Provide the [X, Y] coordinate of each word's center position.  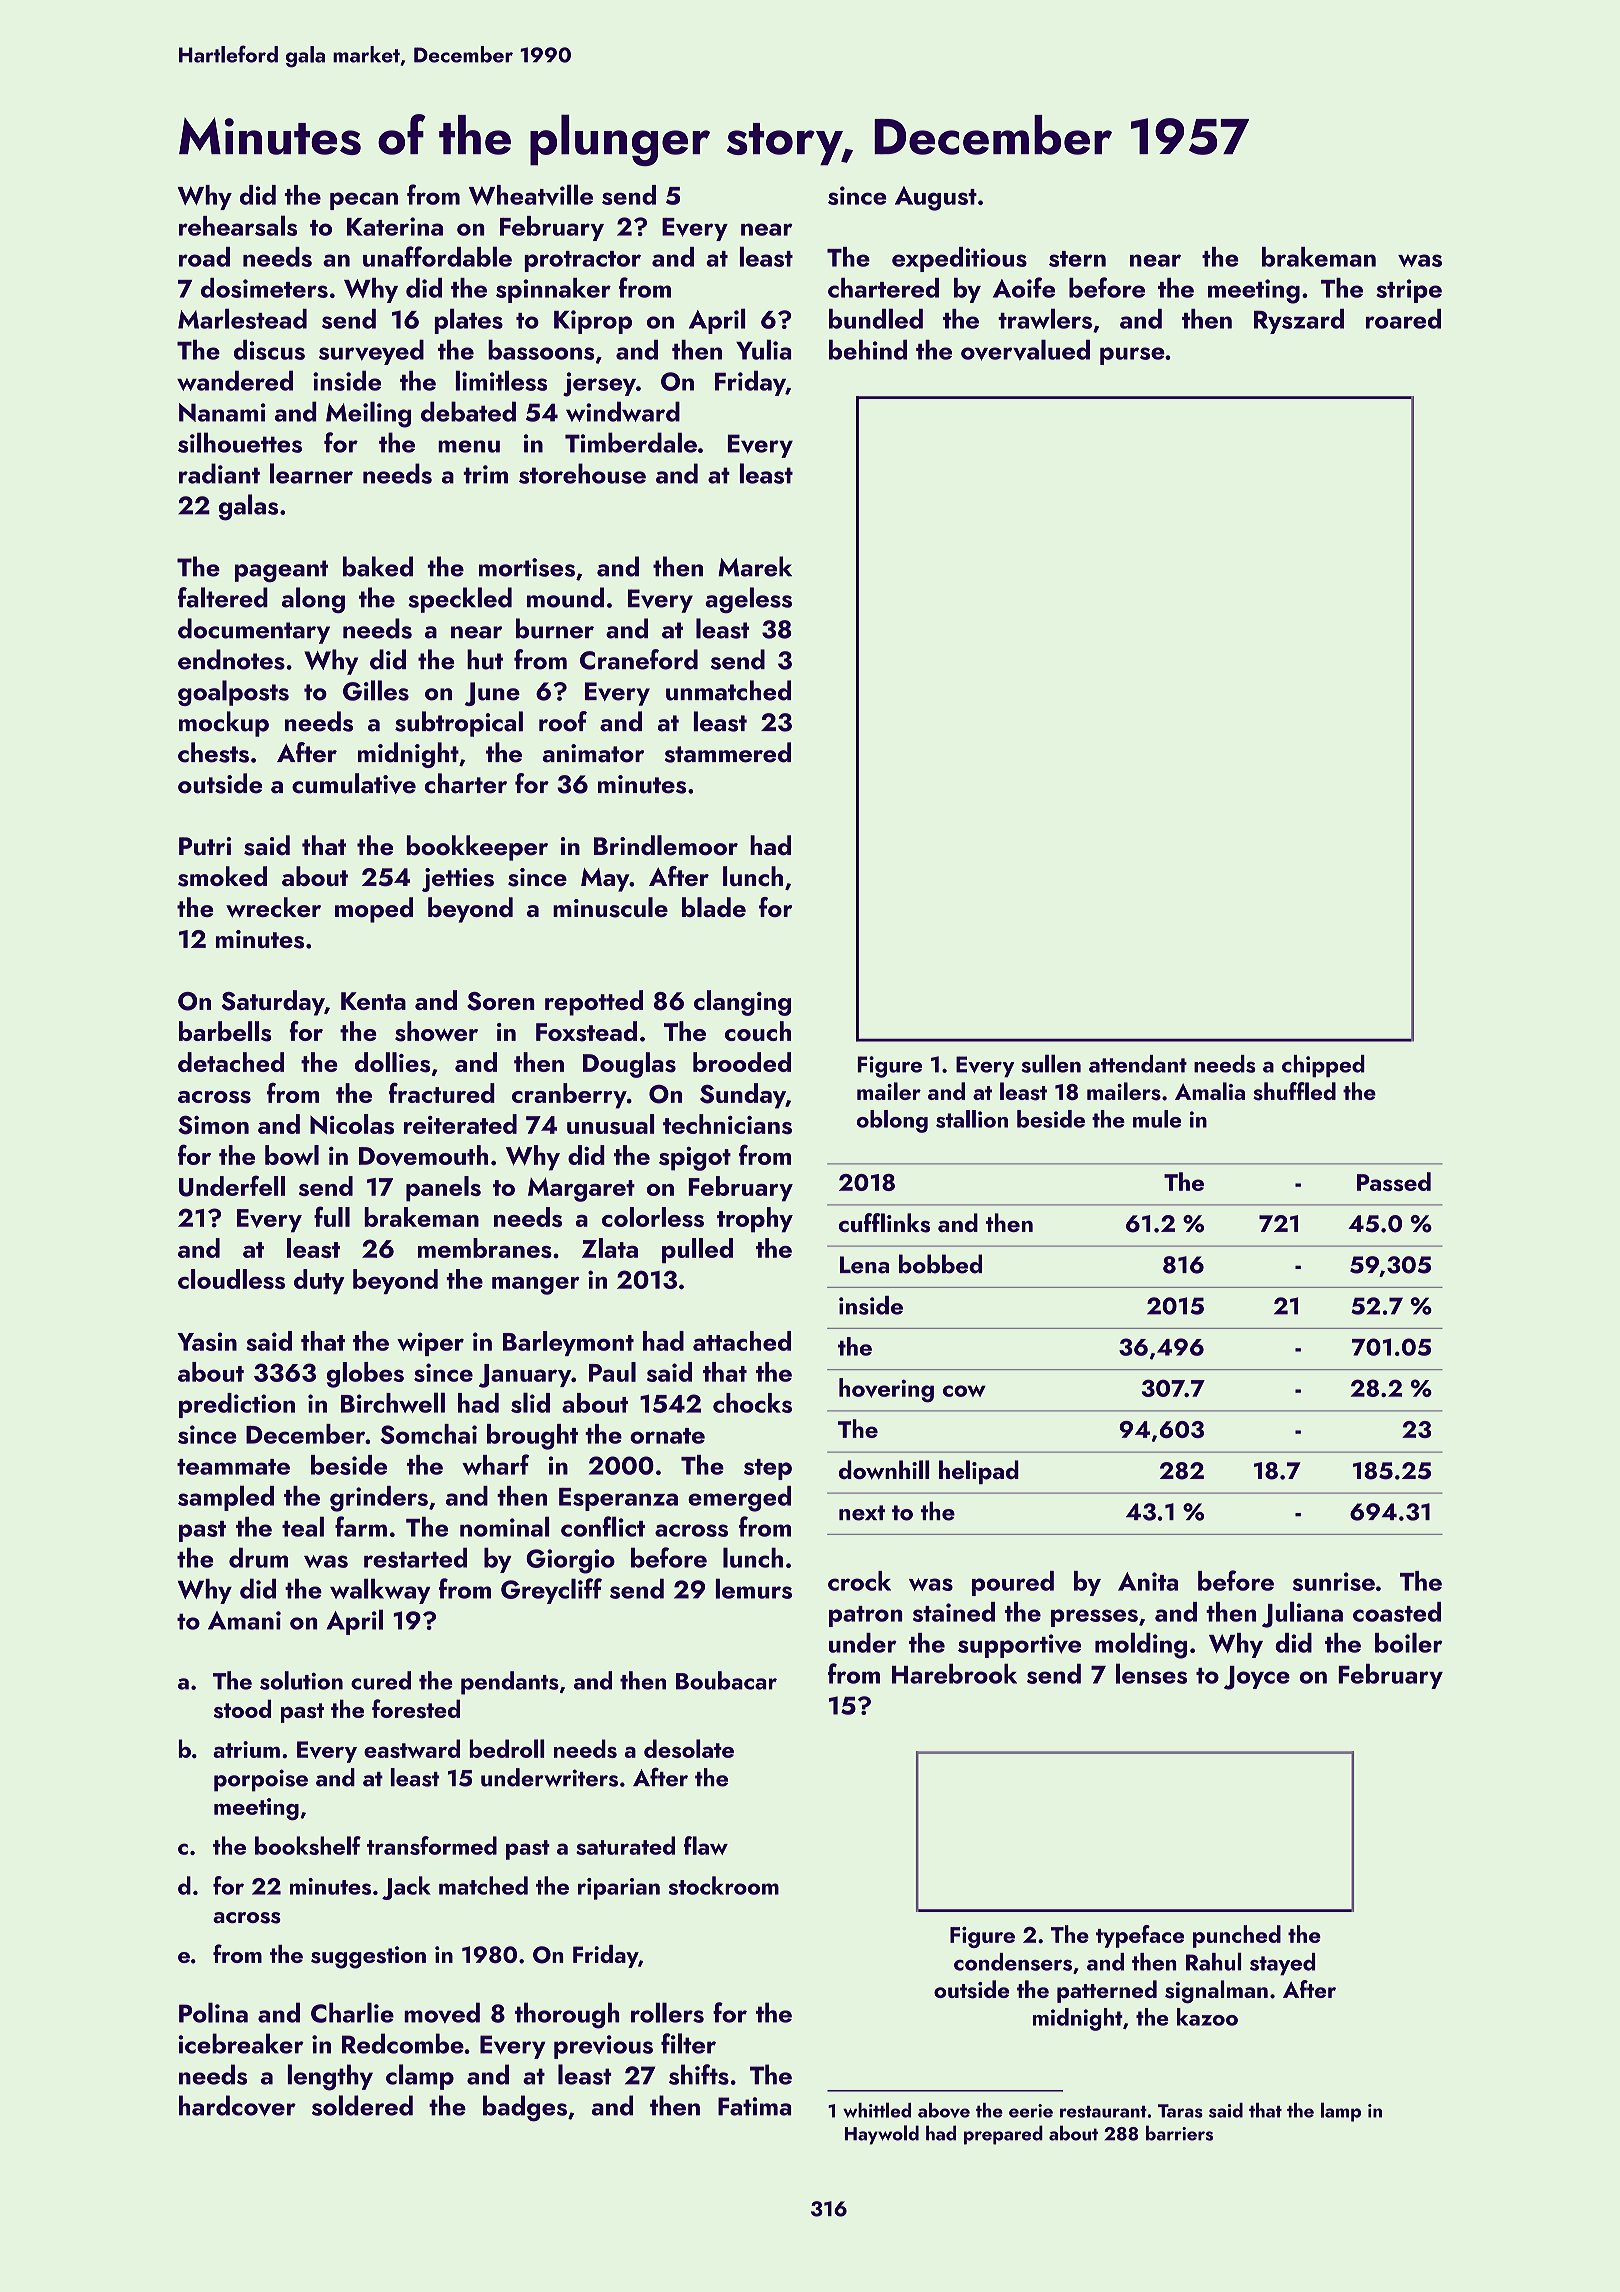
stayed [1282, 1964]
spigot [695, 1159]
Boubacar [726, 1680]
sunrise [1333, 1581]
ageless [748, 600]
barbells [225, 1031]
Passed [1394, 1181]
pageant [281, 571]
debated [468, 411]
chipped [1323, 1066]
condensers [1013, 1962]
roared [1403, 319]
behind [868, 350]
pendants [510, 1683]
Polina [213, 2012]
